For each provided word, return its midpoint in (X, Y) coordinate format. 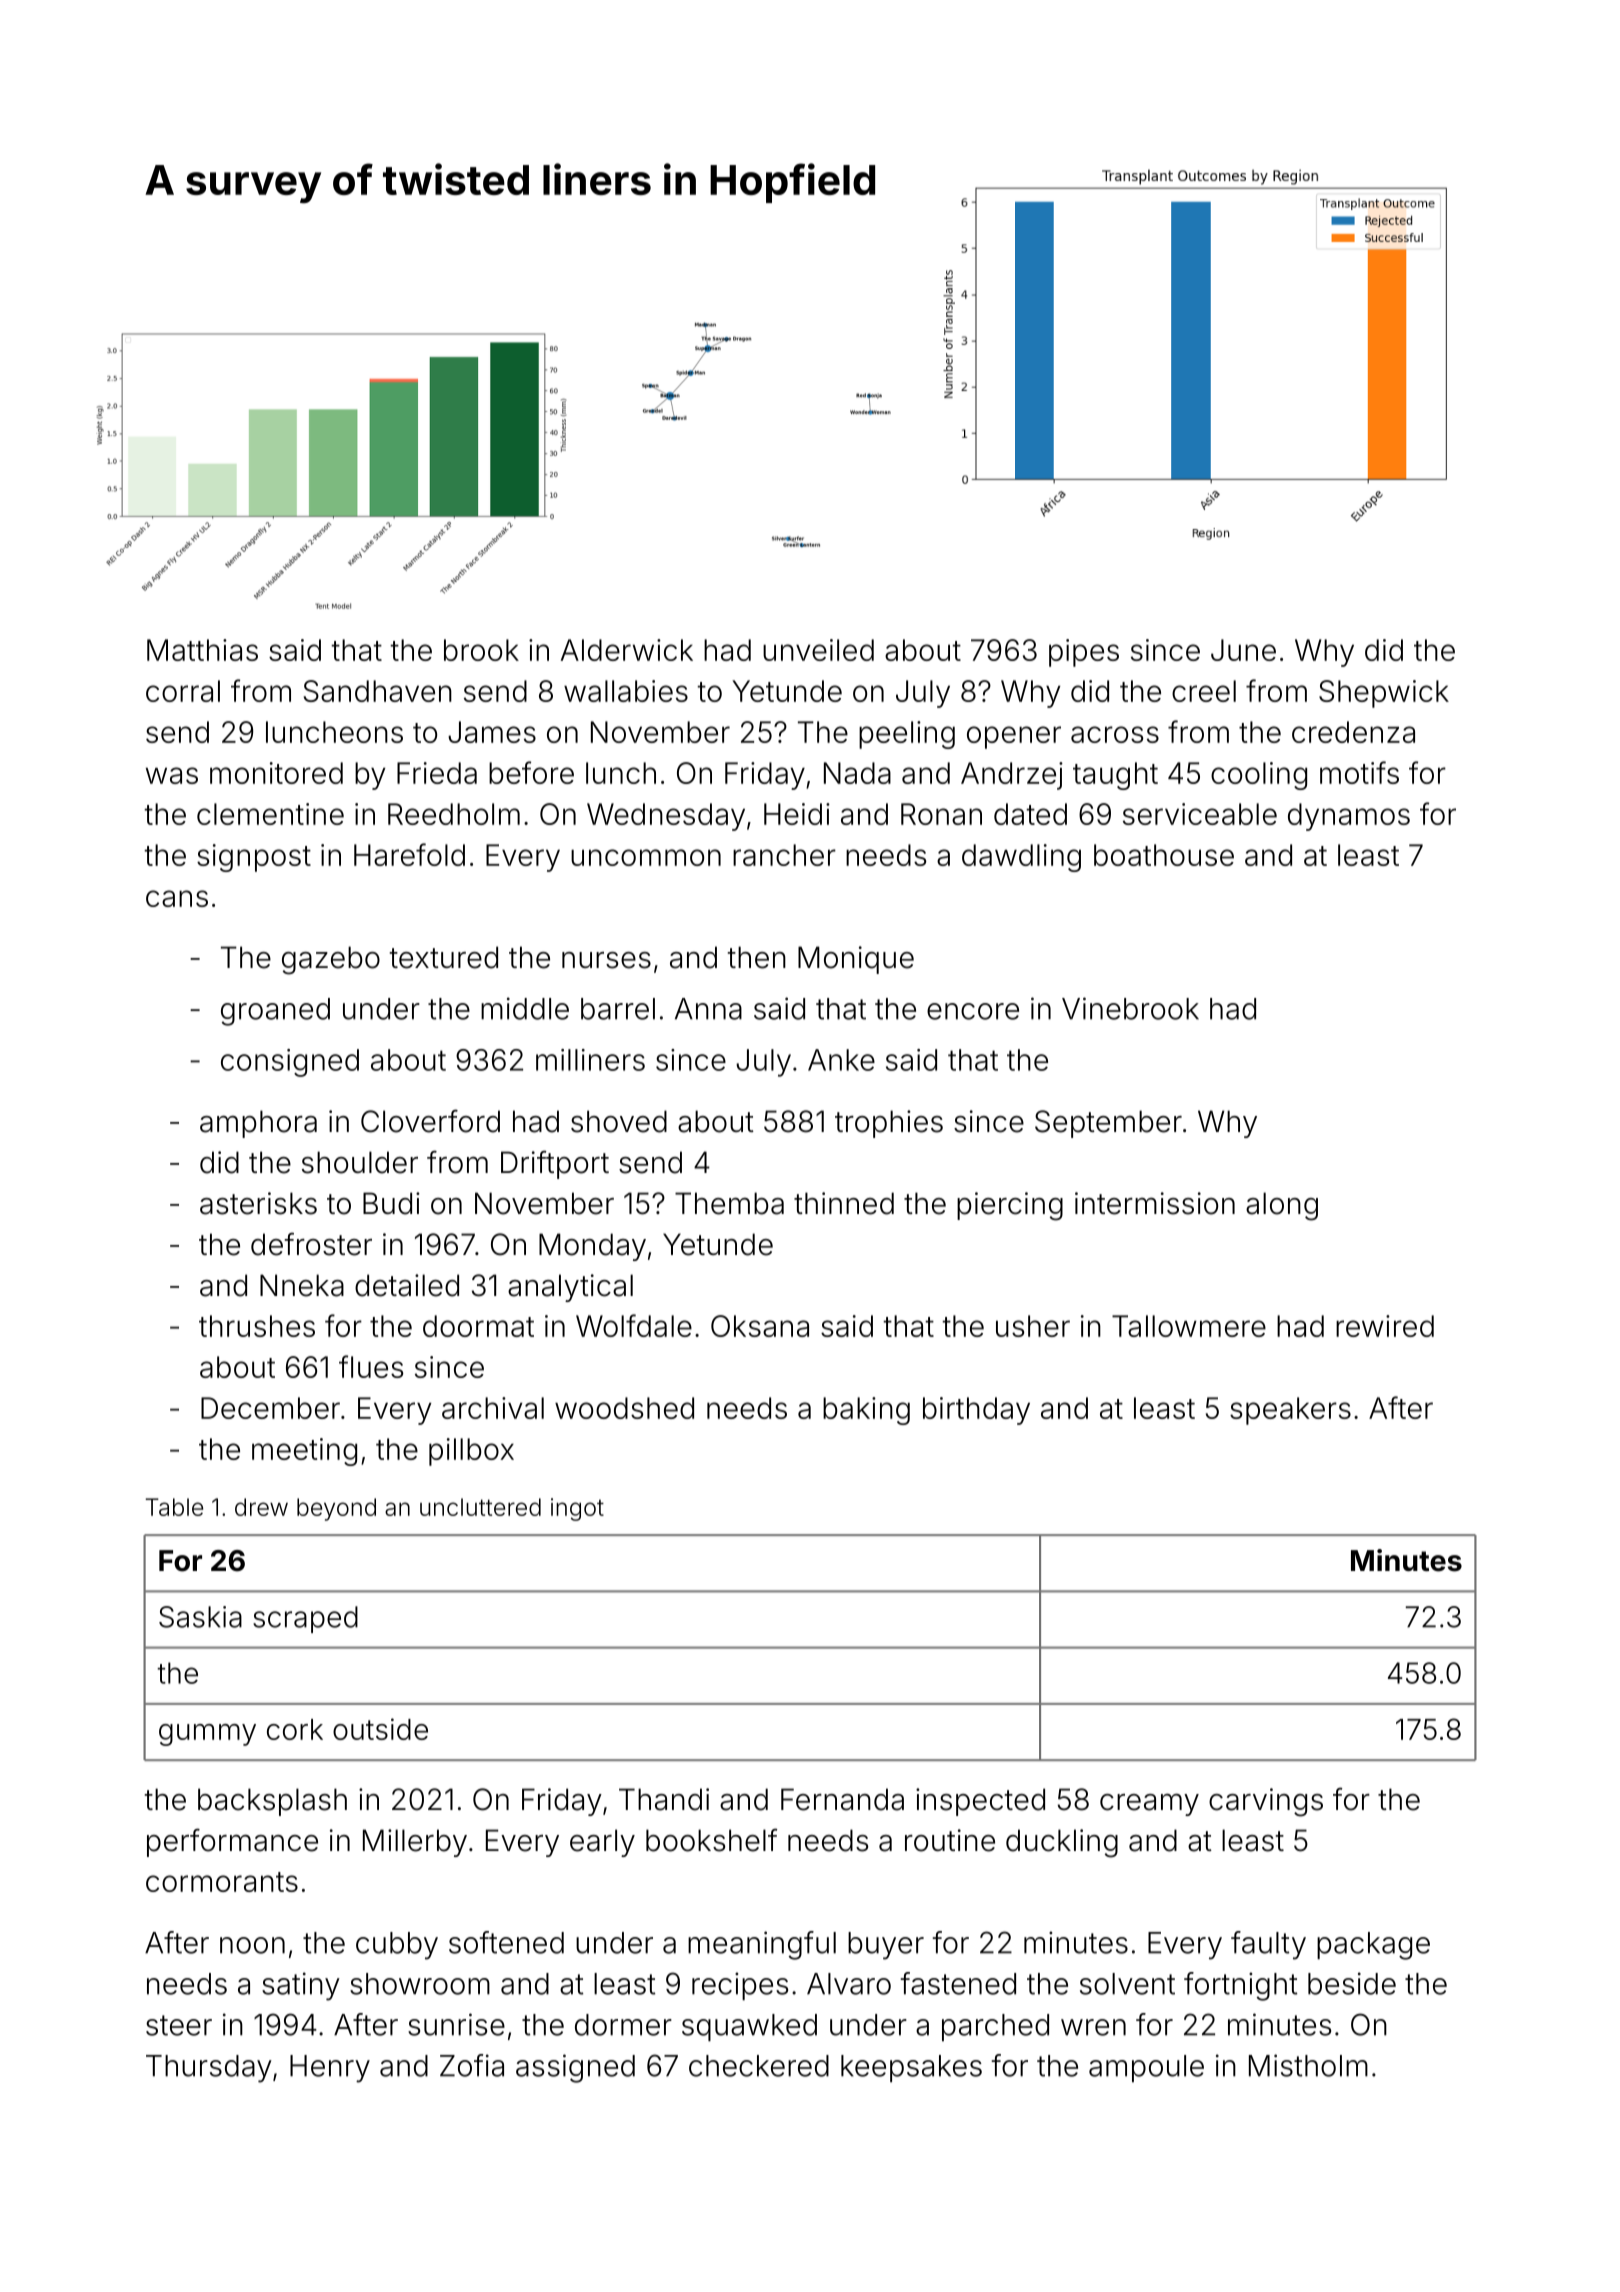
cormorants (222, 1882)
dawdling (1021, 858)
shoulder (360, 1162)
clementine (270, 814)
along (1282, 1206)
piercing (1010, 1206)
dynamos (1349, 817)
